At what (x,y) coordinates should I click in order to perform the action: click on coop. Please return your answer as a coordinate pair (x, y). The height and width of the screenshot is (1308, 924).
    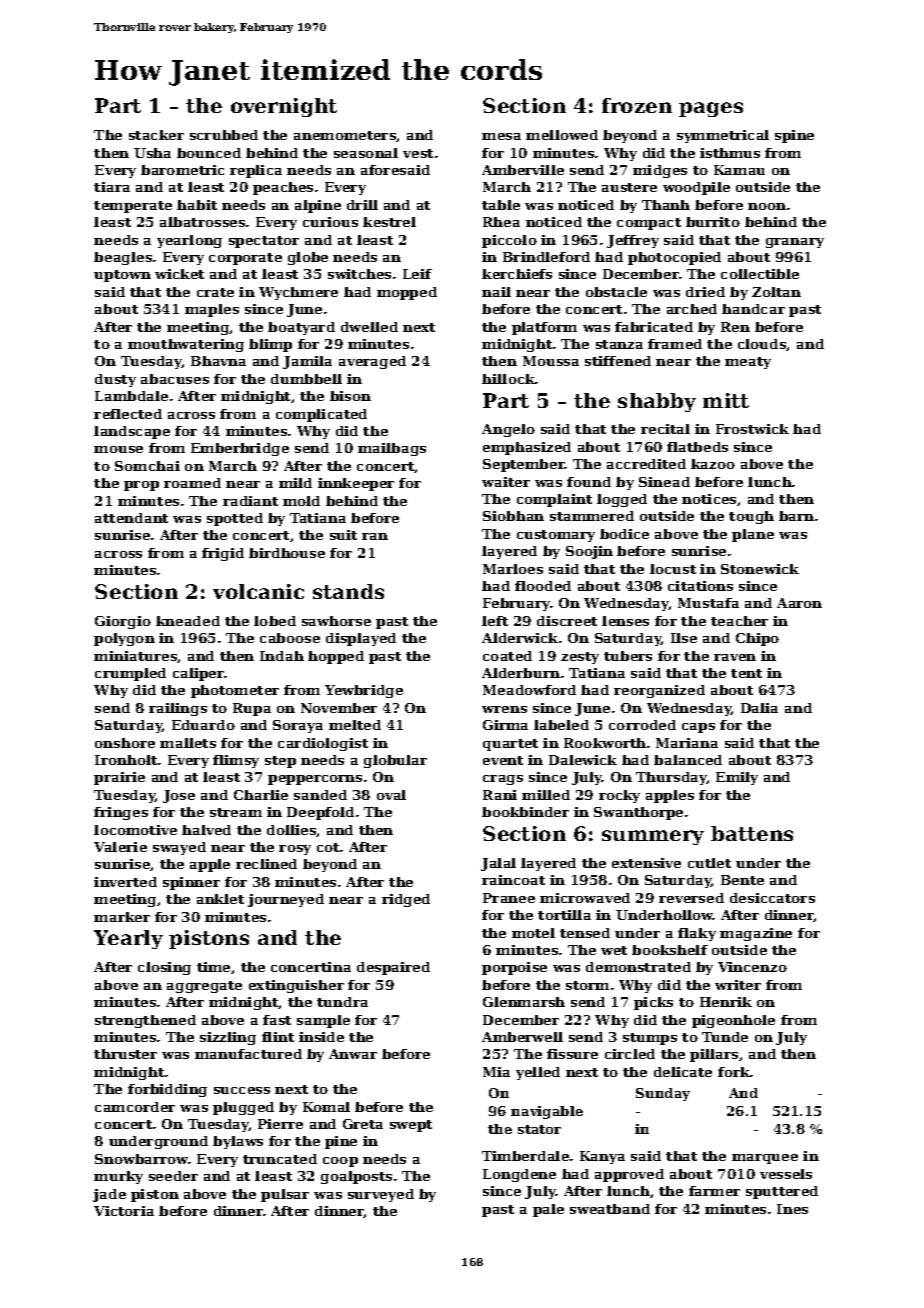
    Looking at the image, I should click on (340, 1162).
